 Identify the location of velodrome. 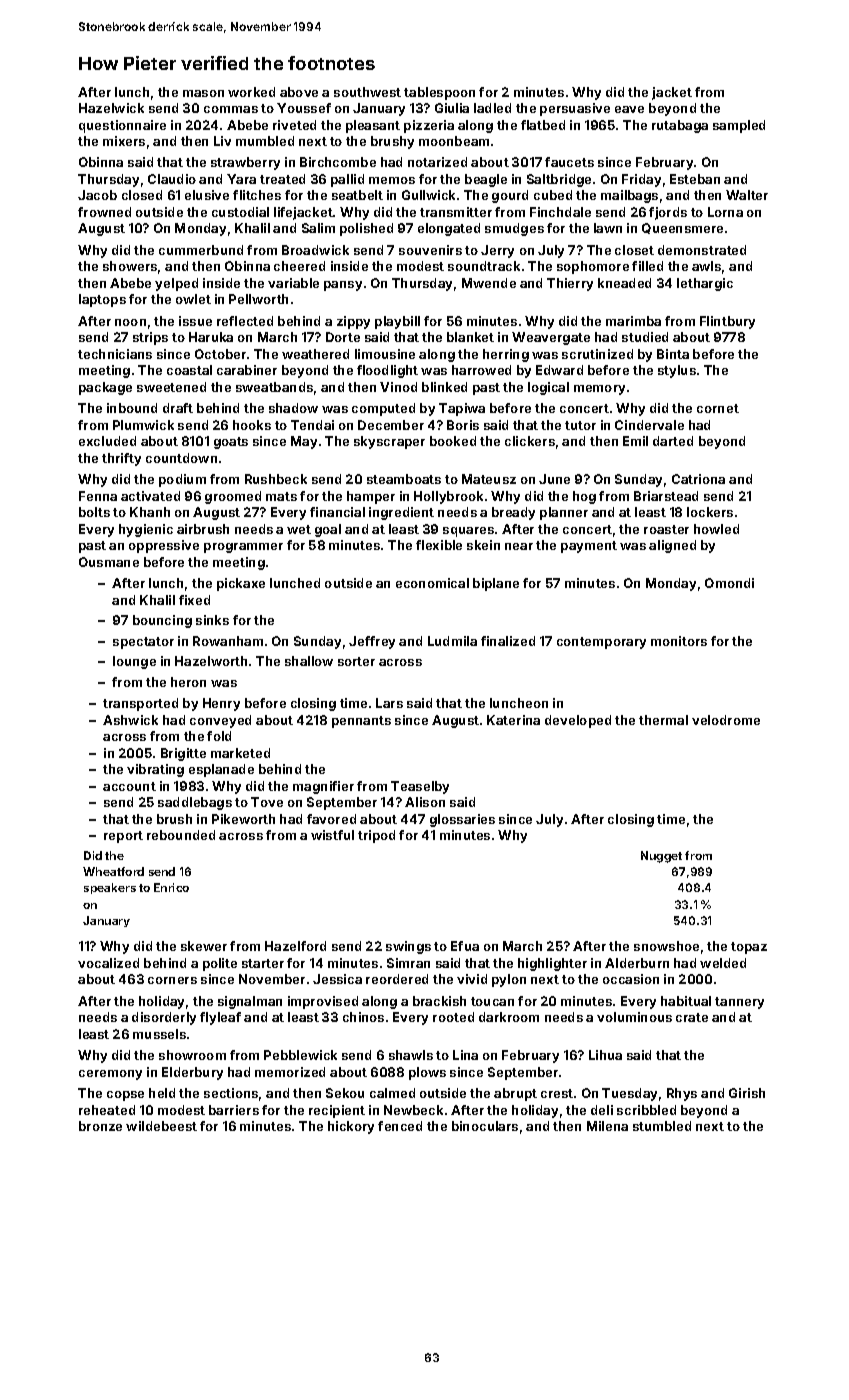
(726, 720).
